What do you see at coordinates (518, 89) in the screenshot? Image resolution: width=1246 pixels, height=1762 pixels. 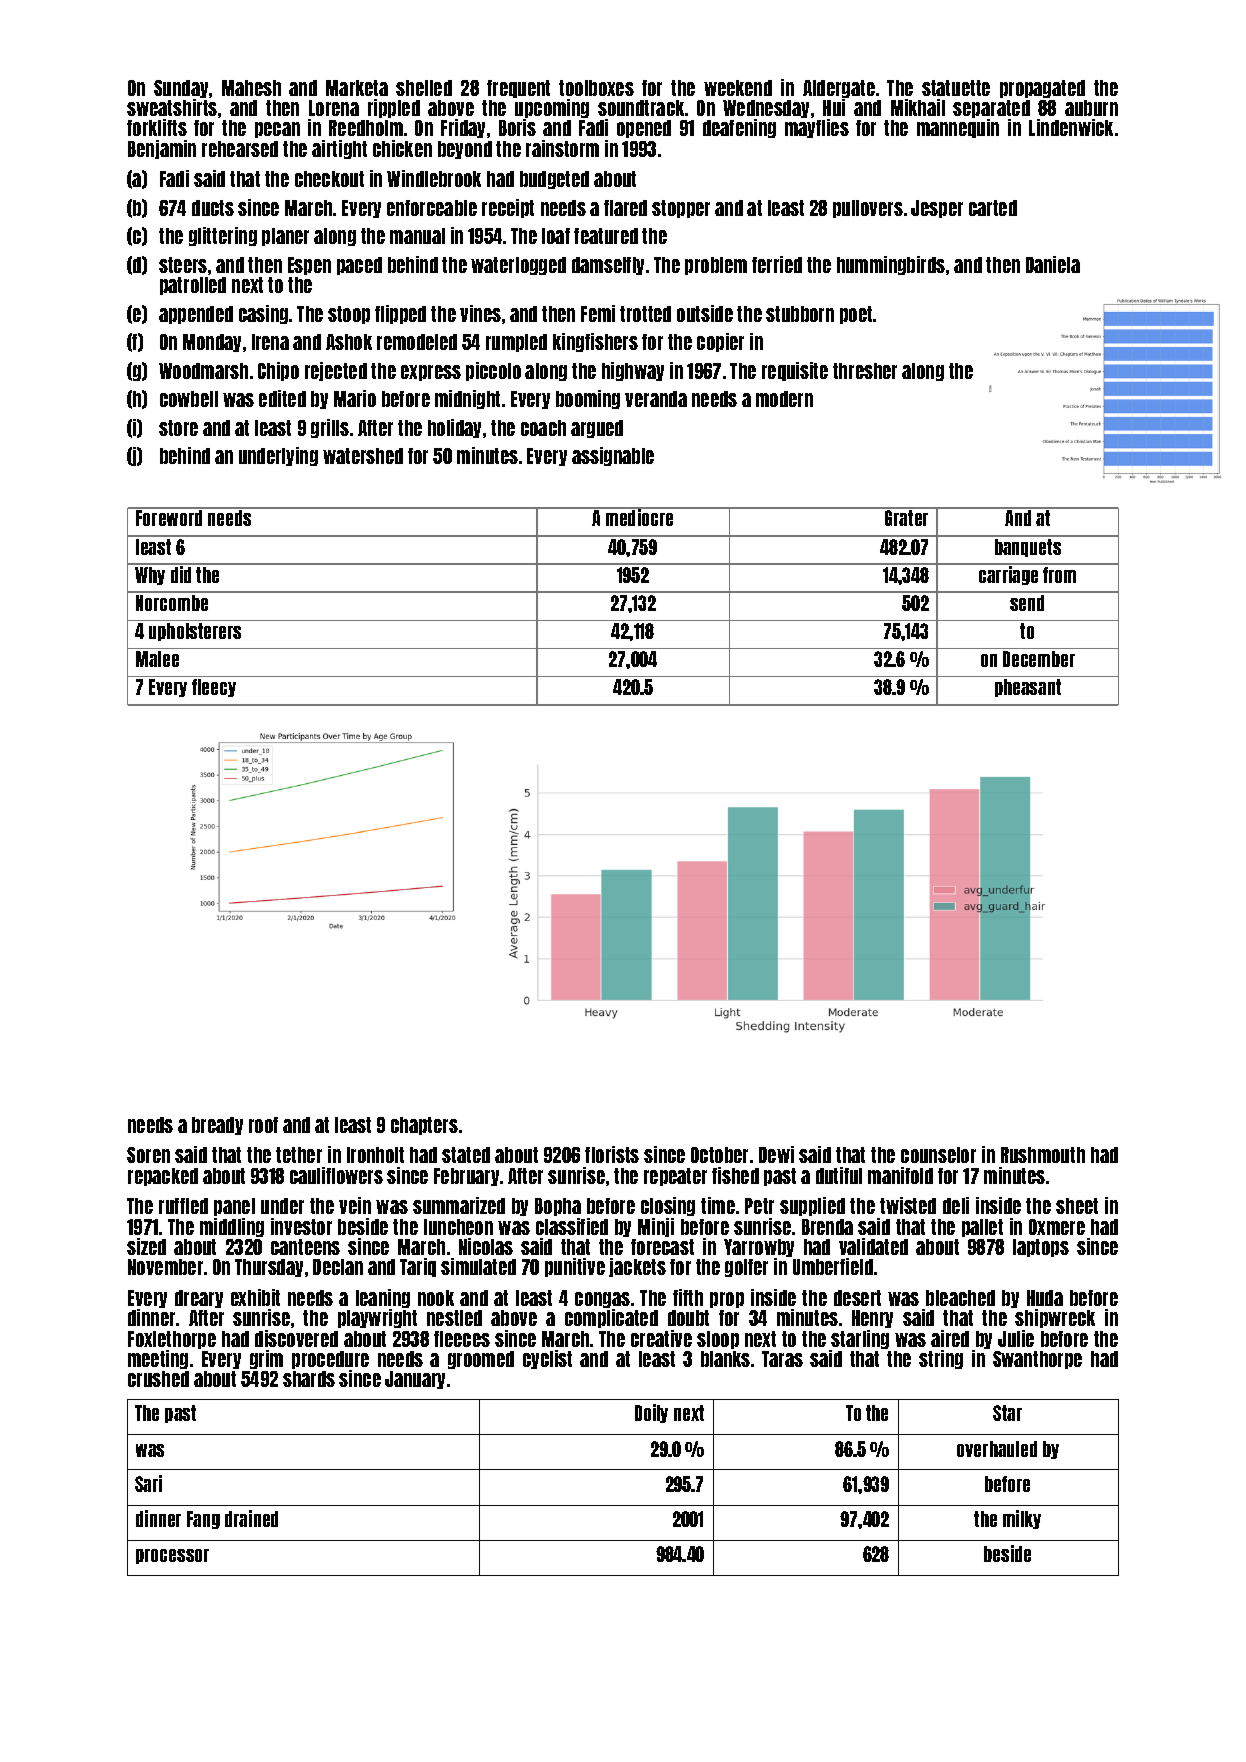 I see `frequent` at bounding box center [518, 89].
